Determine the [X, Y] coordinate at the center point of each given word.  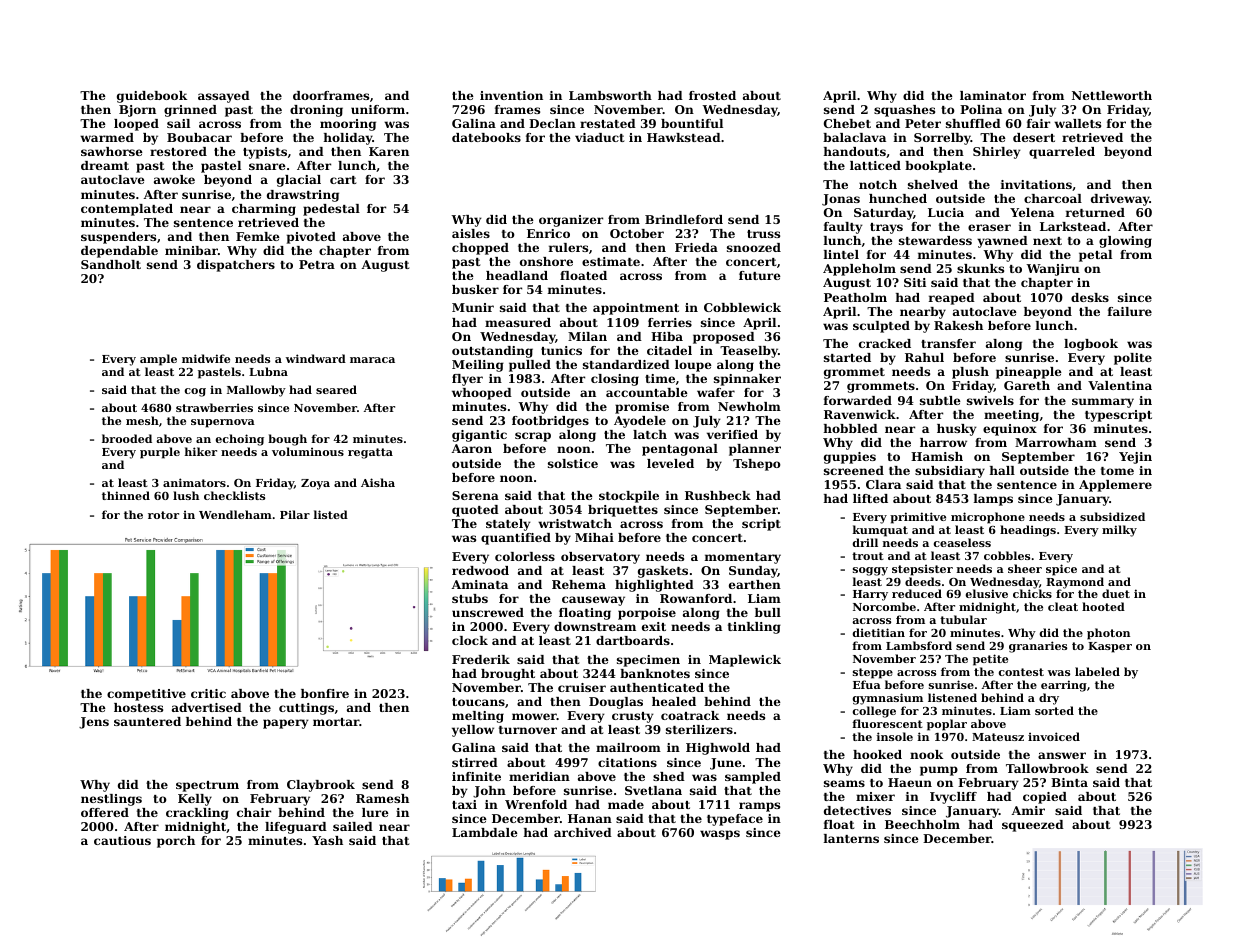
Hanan [590, 818]
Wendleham [235, 514]
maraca [372, 360]
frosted [712, 95]
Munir [473, 307]
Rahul [924, 357]
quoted [475, 511]
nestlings [111, 800]
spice [1061, 570]
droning [316, 111]
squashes [904, 111]
